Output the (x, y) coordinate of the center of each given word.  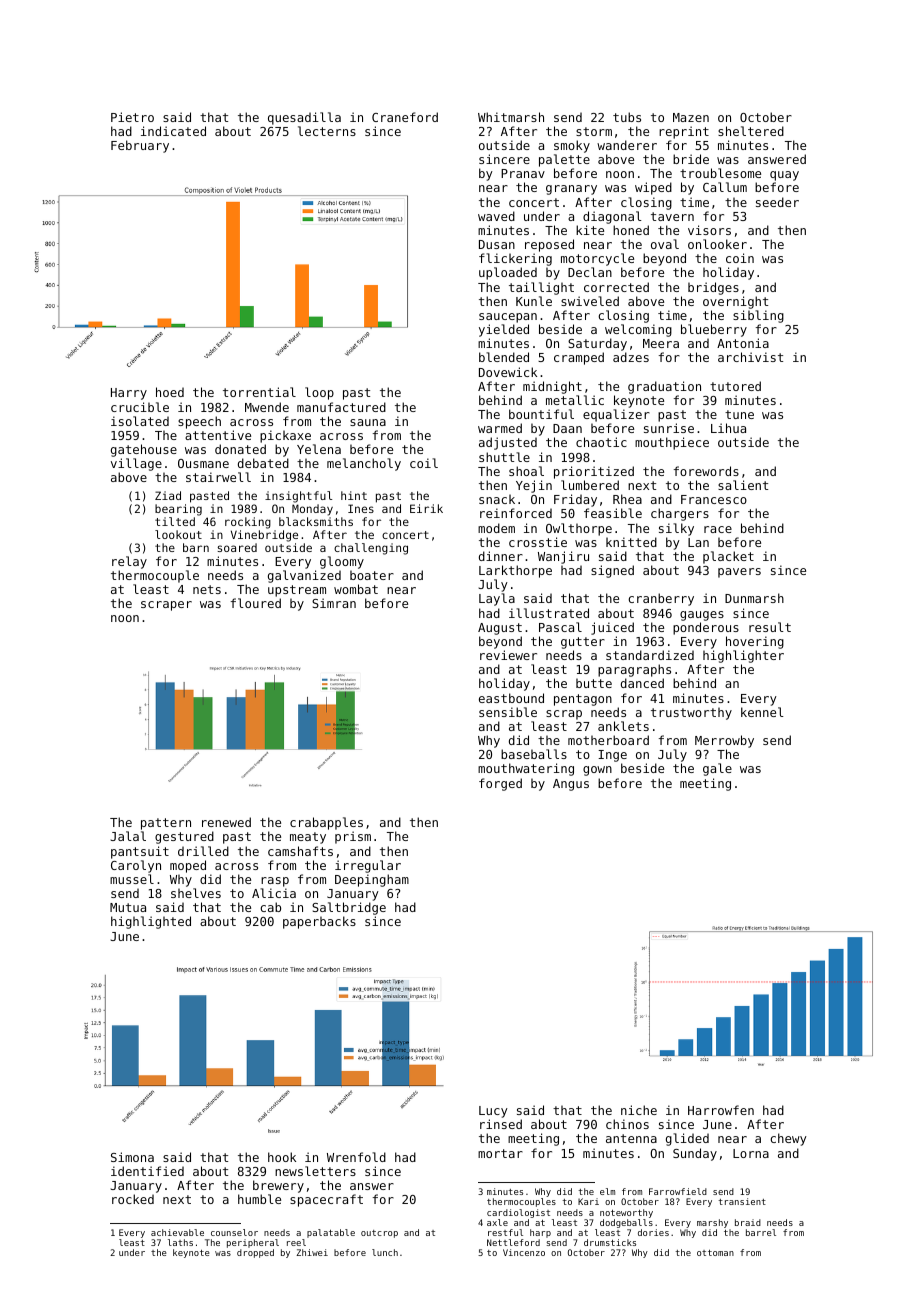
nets (207, 589)
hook (282, 1157)
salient (743, 485)
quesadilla (304, 118)
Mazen (691, 117)
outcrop (379, 1234)
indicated (173, 131)
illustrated (549, 613)
